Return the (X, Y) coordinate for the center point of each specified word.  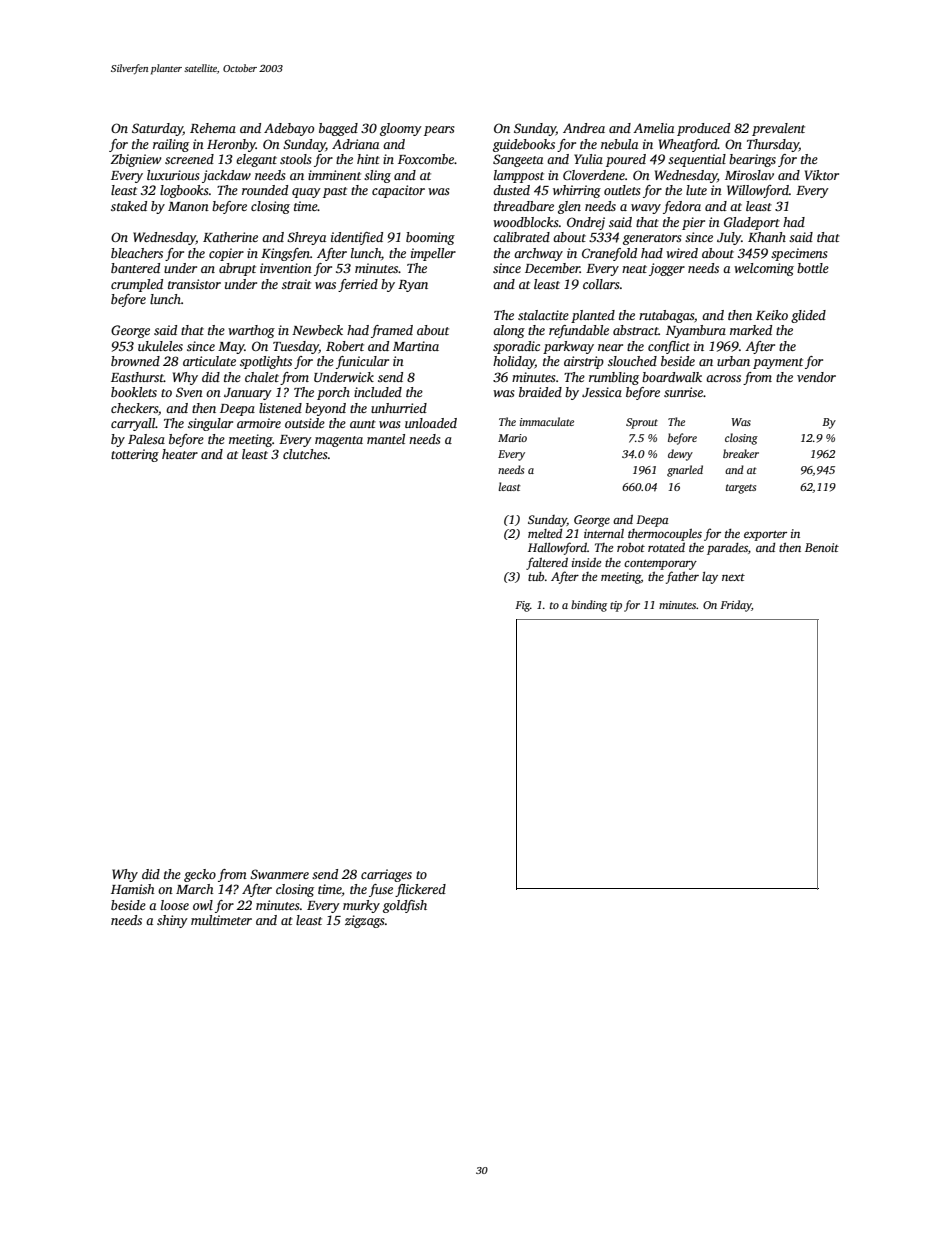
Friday (735, 606)
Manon (188, 206)
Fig (522, 606)
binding (589, 606)
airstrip (584, 362)
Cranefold (609, 254)
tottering (135, 455)
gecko (200, 875)
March (195, 889)
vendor (816, 377)
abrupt (237, 269)
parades (727, 549)
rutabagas (666, 316)
